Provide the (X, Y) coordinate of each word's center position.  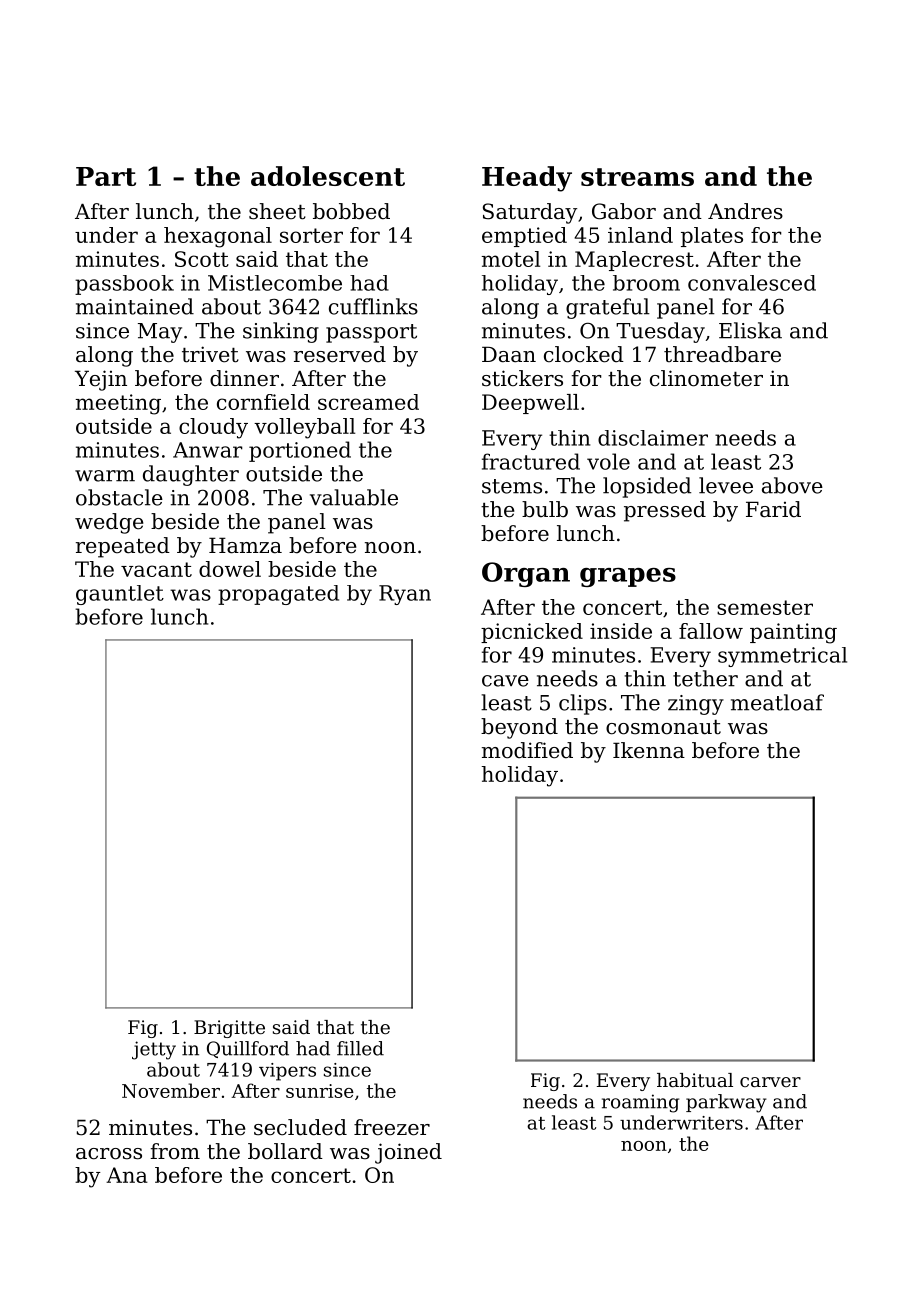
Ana (127, 1175)
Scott (202, 259)
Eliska (750, 330)
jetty (154, 1050)
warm (105, 476)
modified (527, 750)
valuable (354, 497)
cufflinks (373, 306)
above (792, 485)
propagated (278, 595)
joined (408, 1153)
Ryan (405, 595)
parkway (726, 1103)
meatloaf (777, 702)
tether (705, 678)
